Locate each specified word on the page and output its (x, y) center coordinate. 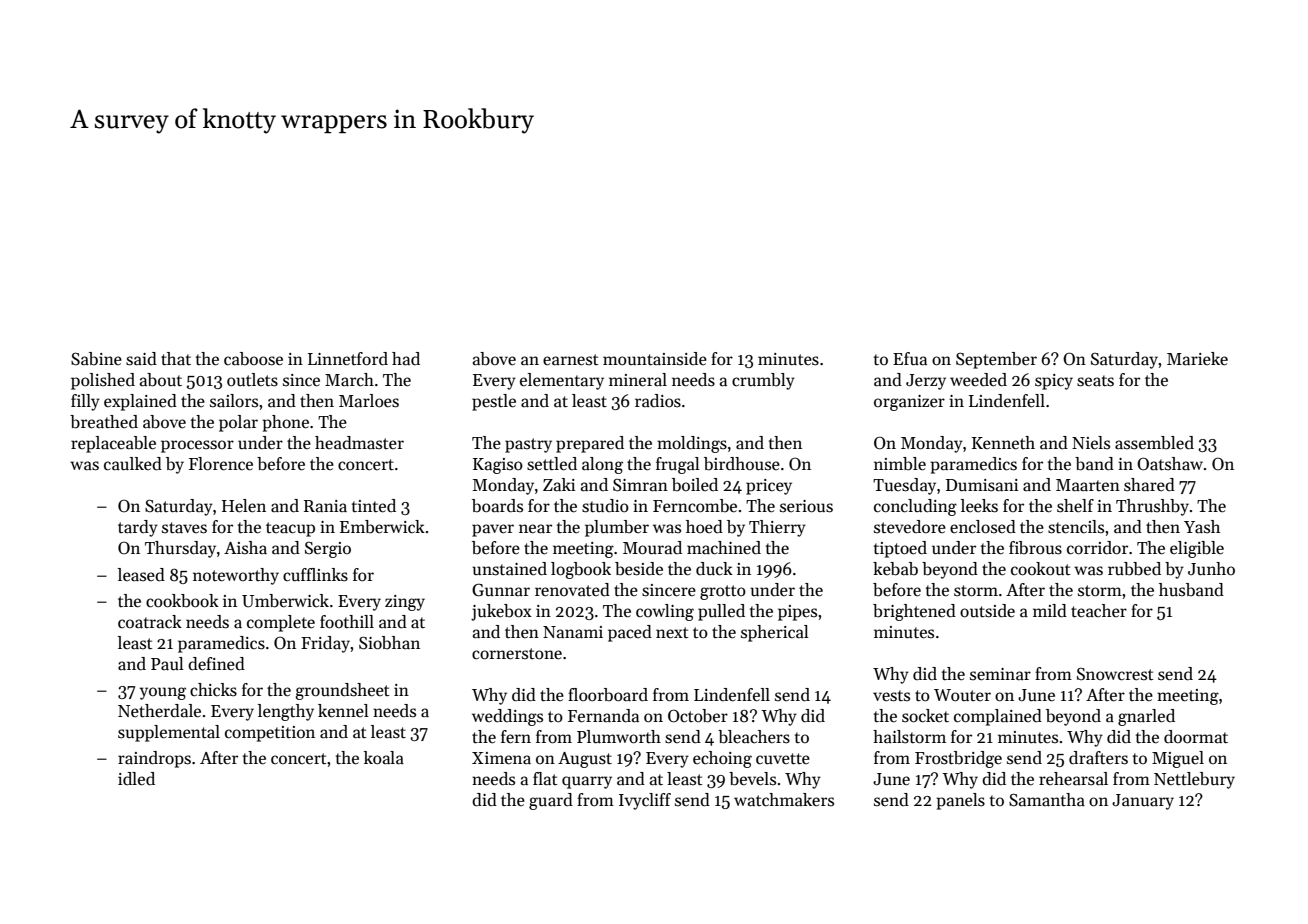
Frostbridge (958, 759)
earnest (570, 360)
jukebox (501, 612)
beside (639, 569)
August (585, 760)
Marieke (1197, 359)
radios (658, 401)
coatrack (150, 622)
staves (184, 528)
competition (270, 734)
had (406, 359)
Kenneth (1003, 443)
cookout (1040, 569)
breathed (104, 422)
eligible (1197, 549)
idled (136, 779)
